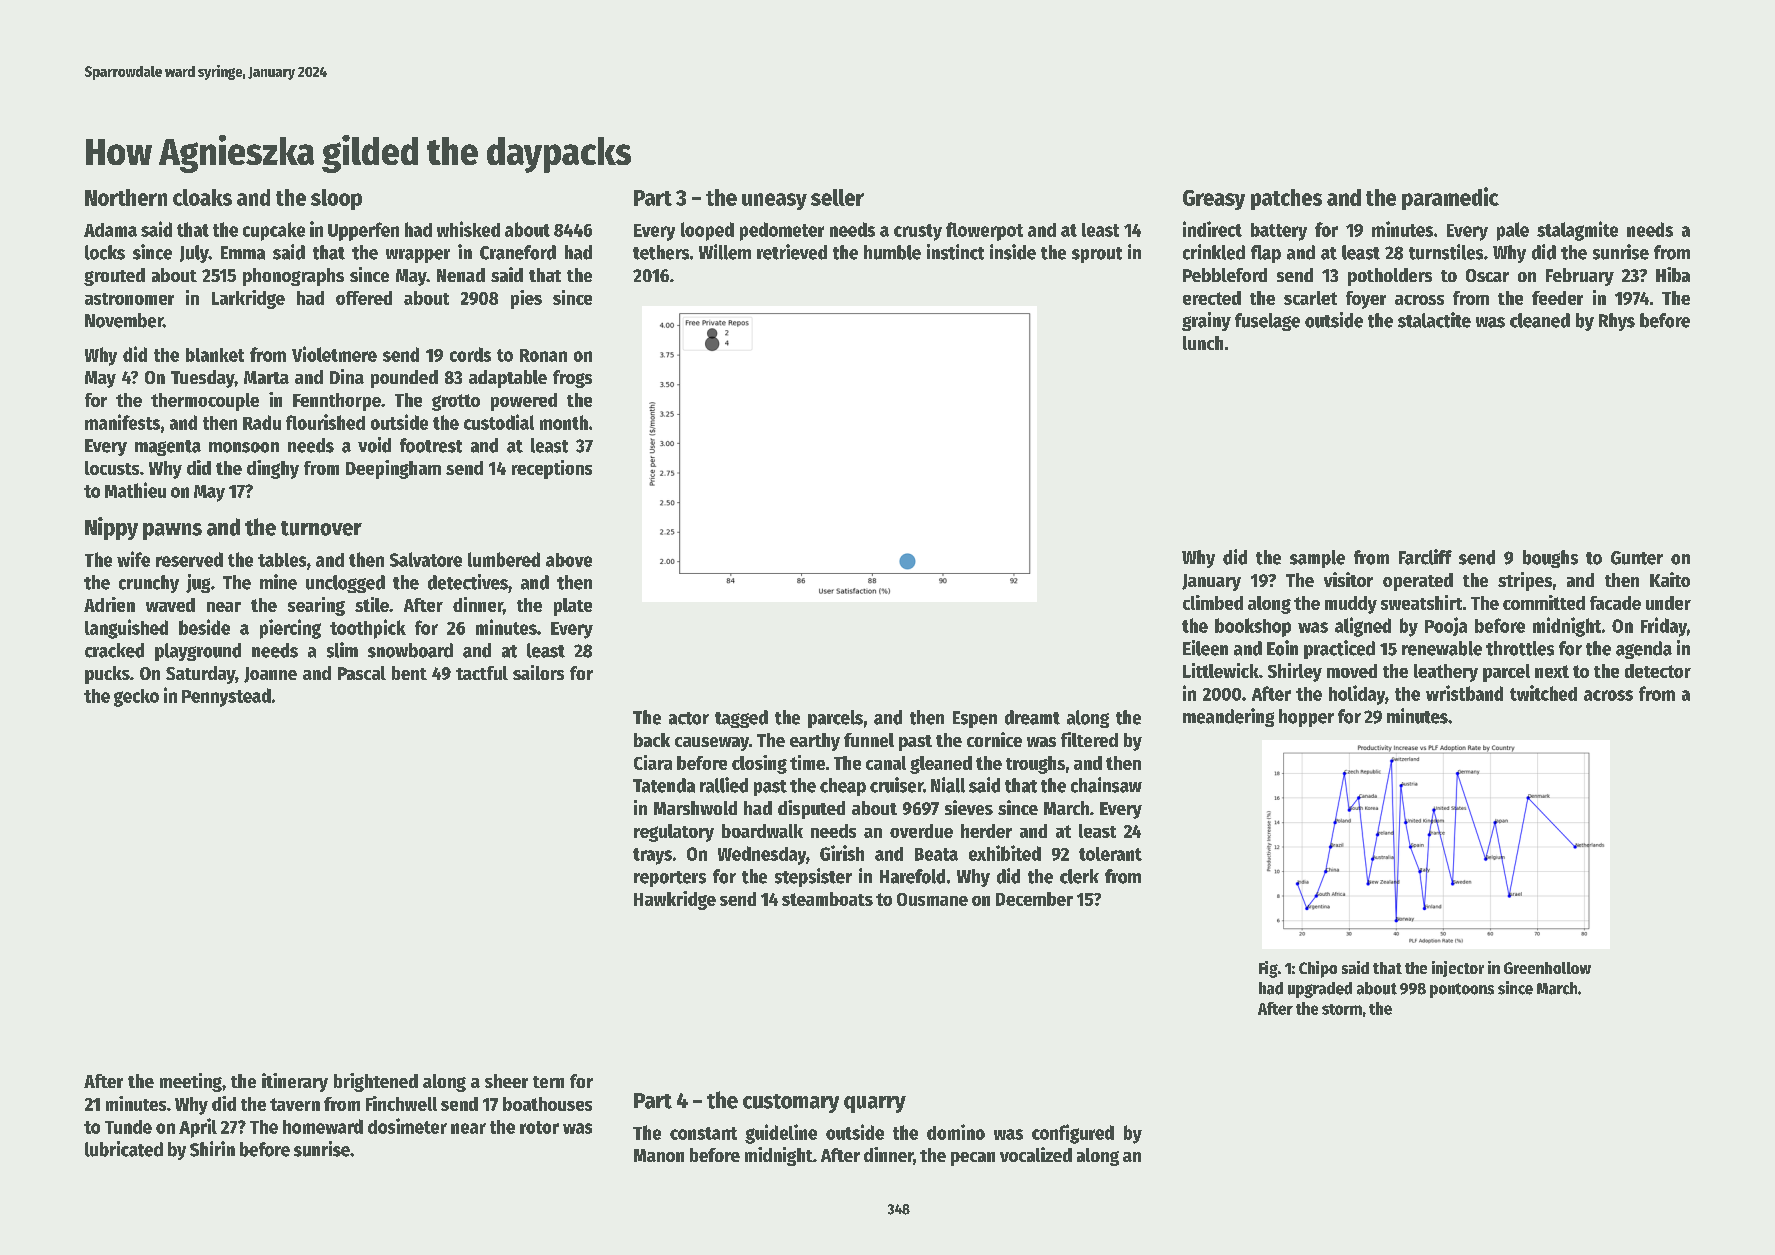 The height and width of the page is (1255, 1775). I want to click on pontoons, so click(1462, 990).
